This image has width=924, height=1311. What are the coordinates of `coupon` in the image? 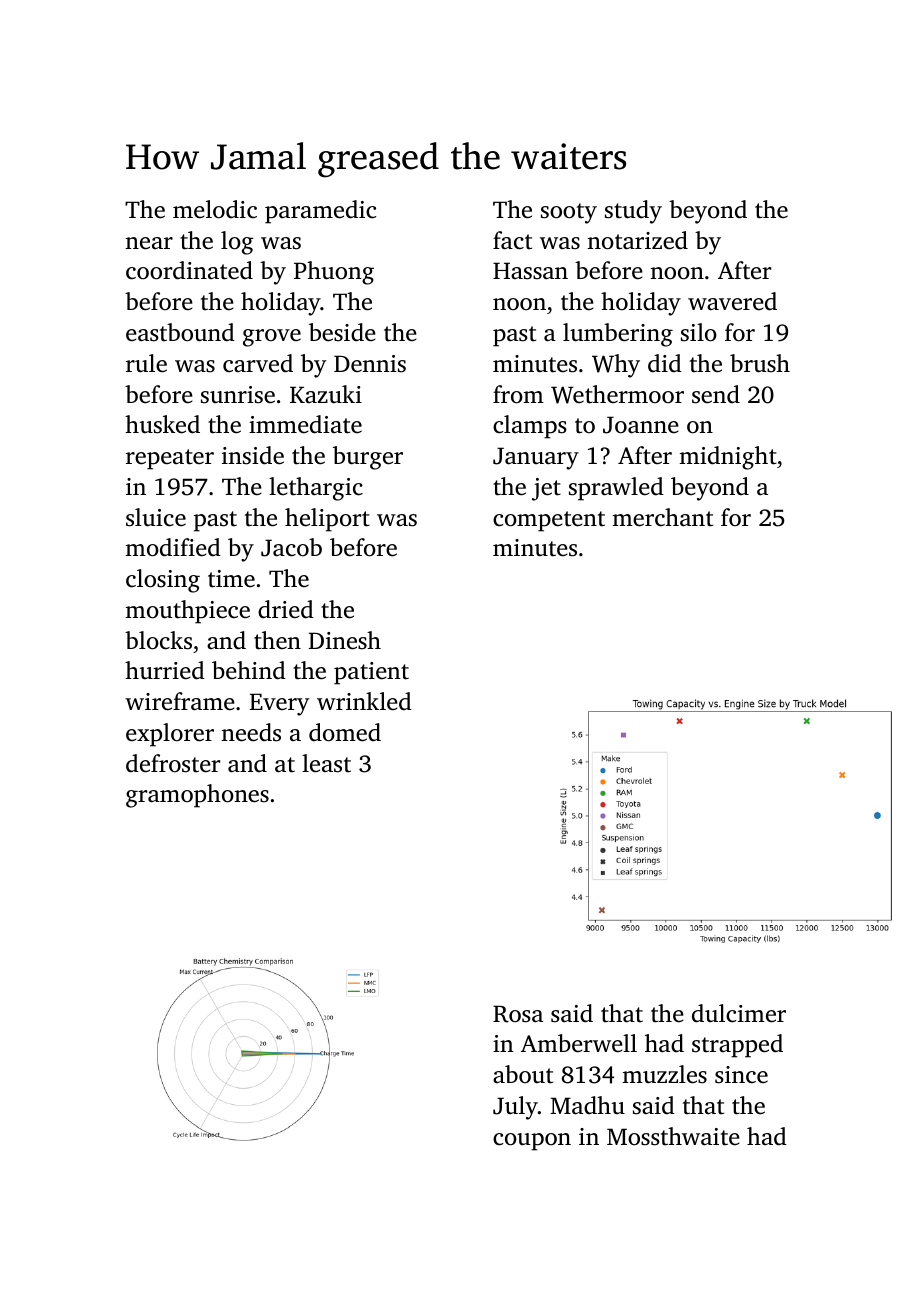 It's located at (532, 1142).
